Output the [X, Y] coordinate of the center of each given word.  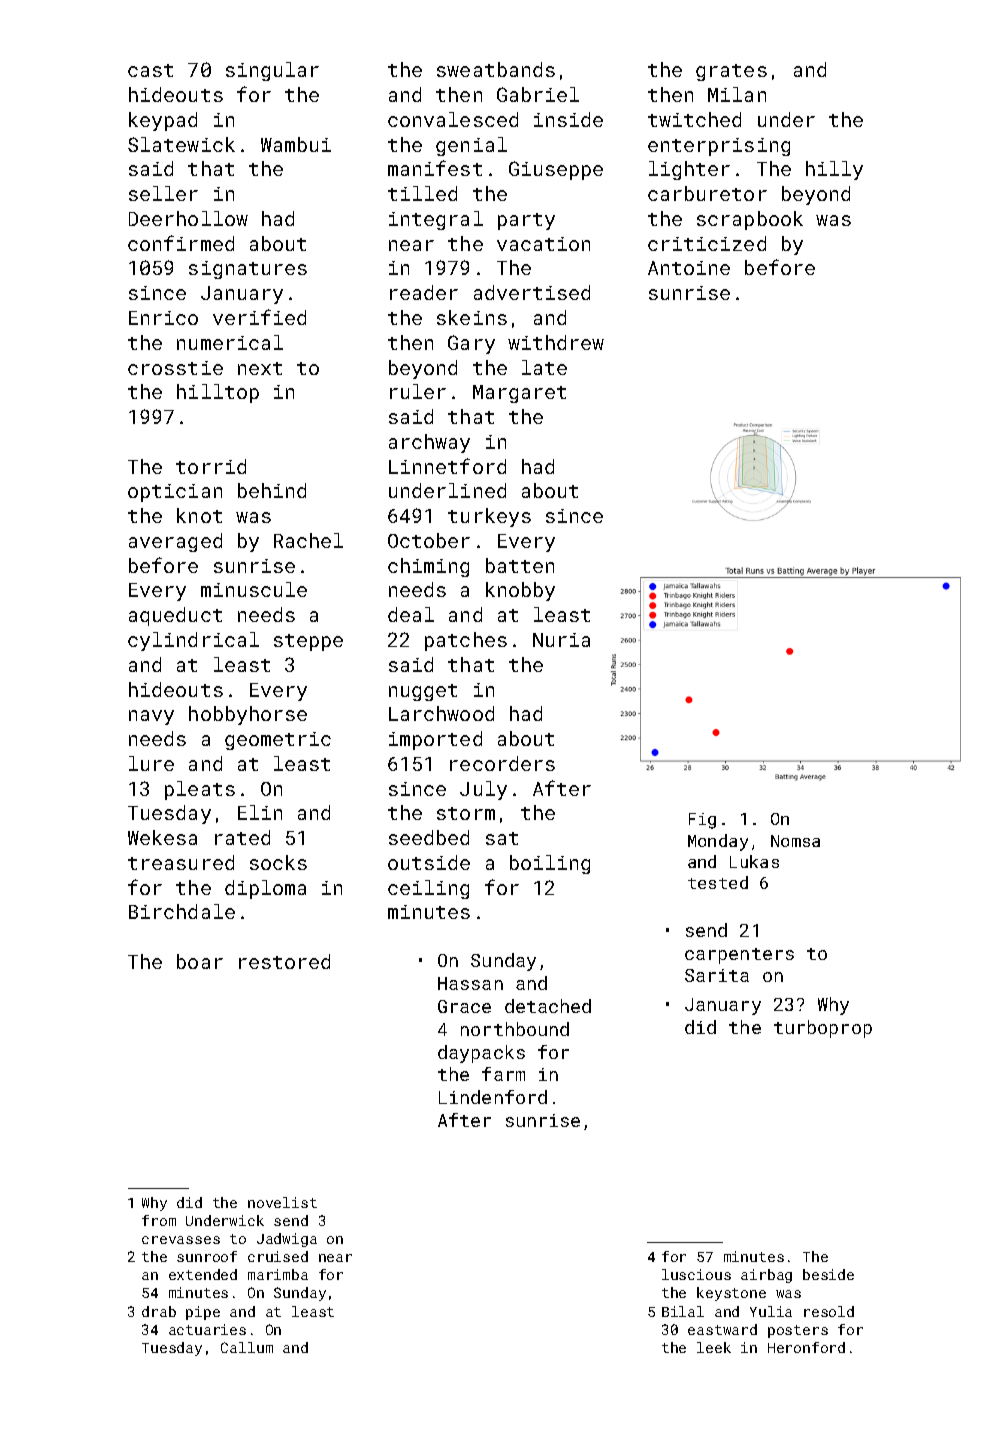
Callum [247, 1347]
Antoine [689, 268]
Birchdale [182, 911]
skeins [472, 317]
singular [272, 71]
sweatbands [496, 69]
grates [731, 72]
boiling [550, 864]
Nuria [561, 640]
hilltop [218, 393]
